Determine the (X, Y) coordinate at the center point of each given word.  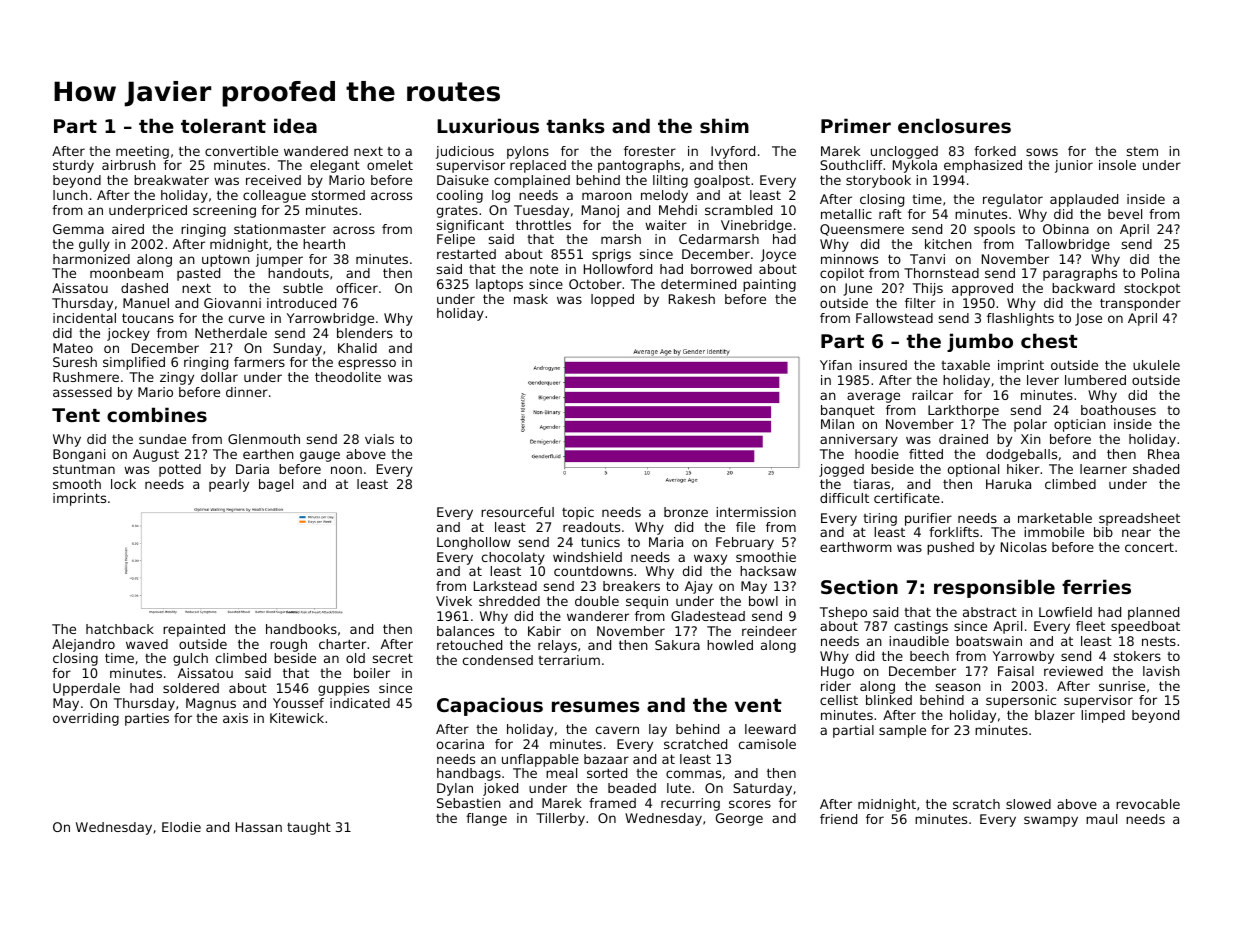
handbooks (301, 629)
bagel (276, 485)
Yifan (836, 365)
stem (1142, 151)
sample (902, 731)
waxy (710, 559)
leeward (770, 729)
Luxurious (488, 126)
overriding (86, 719)
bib (1103, 532)
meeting (142, 152)
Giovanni (232, 303)
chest (1049, 340)
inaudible (919, 641)
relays (557, 646)
